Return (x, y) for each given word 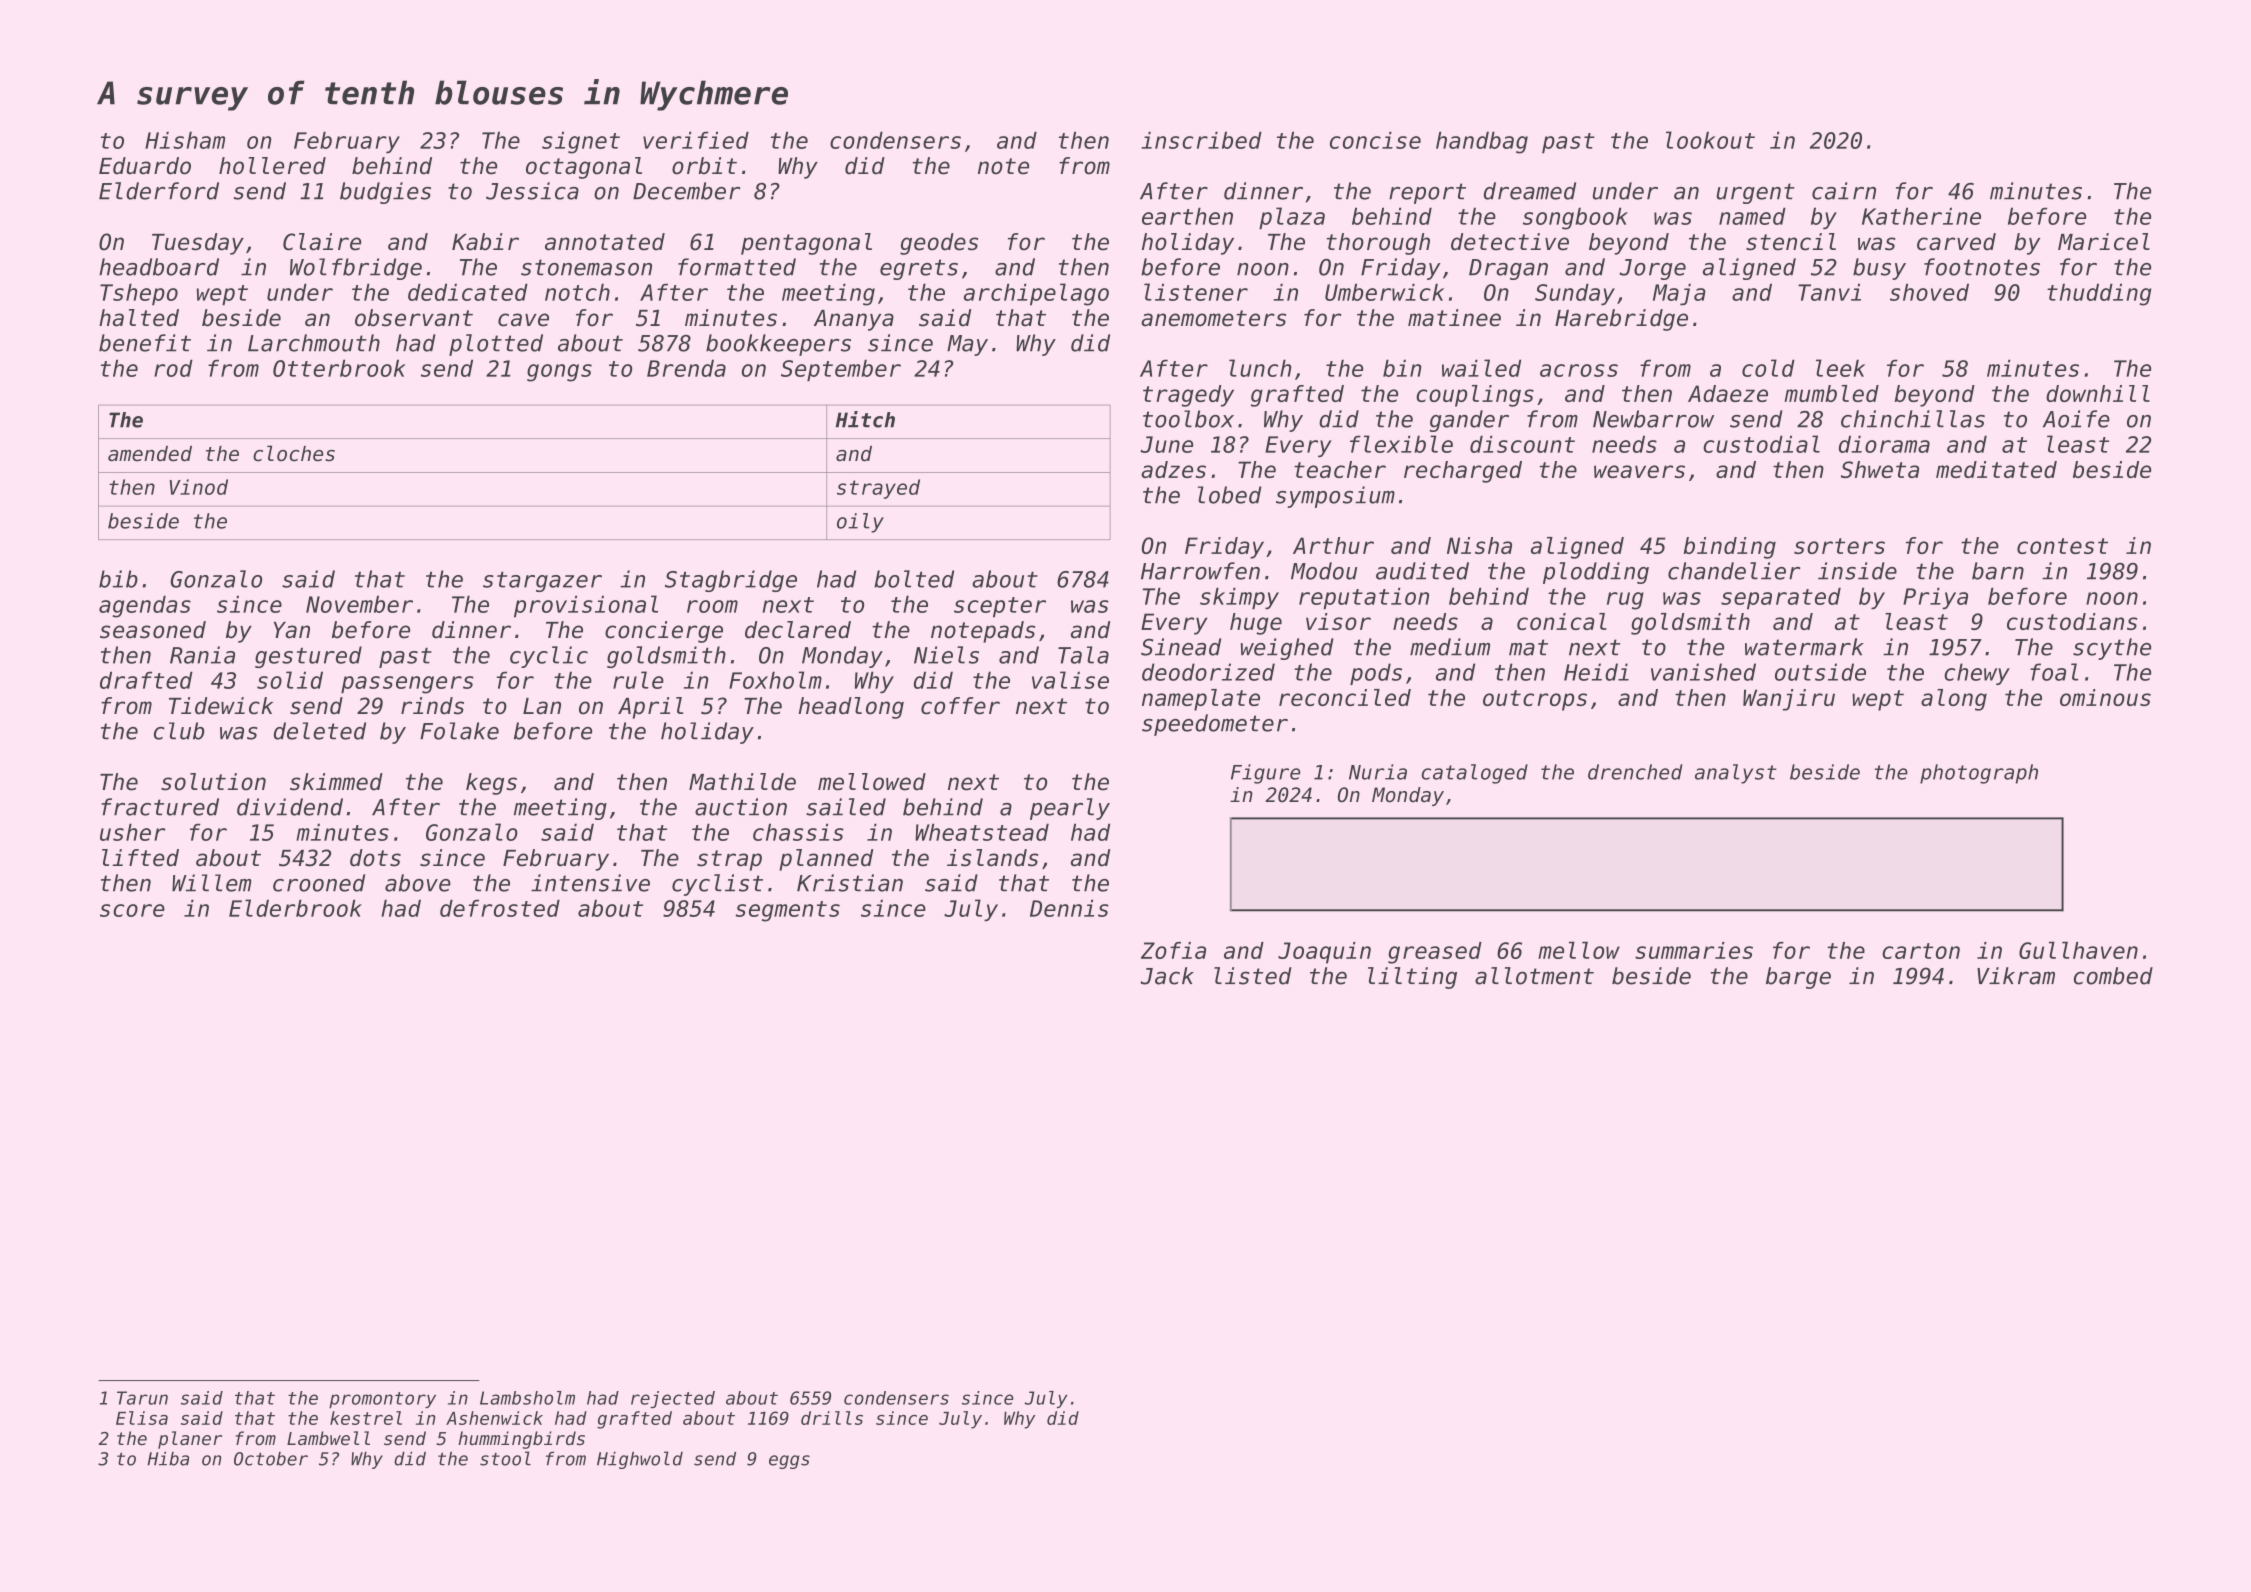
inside (1857, 571)
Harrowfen (1200, 571)
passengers (407, 685)
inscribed (1202, 140)
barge (1798, 978)
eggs (789, 1462)
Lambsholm (527, 1398)
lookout (1710, 140)
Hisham (185, 140)
